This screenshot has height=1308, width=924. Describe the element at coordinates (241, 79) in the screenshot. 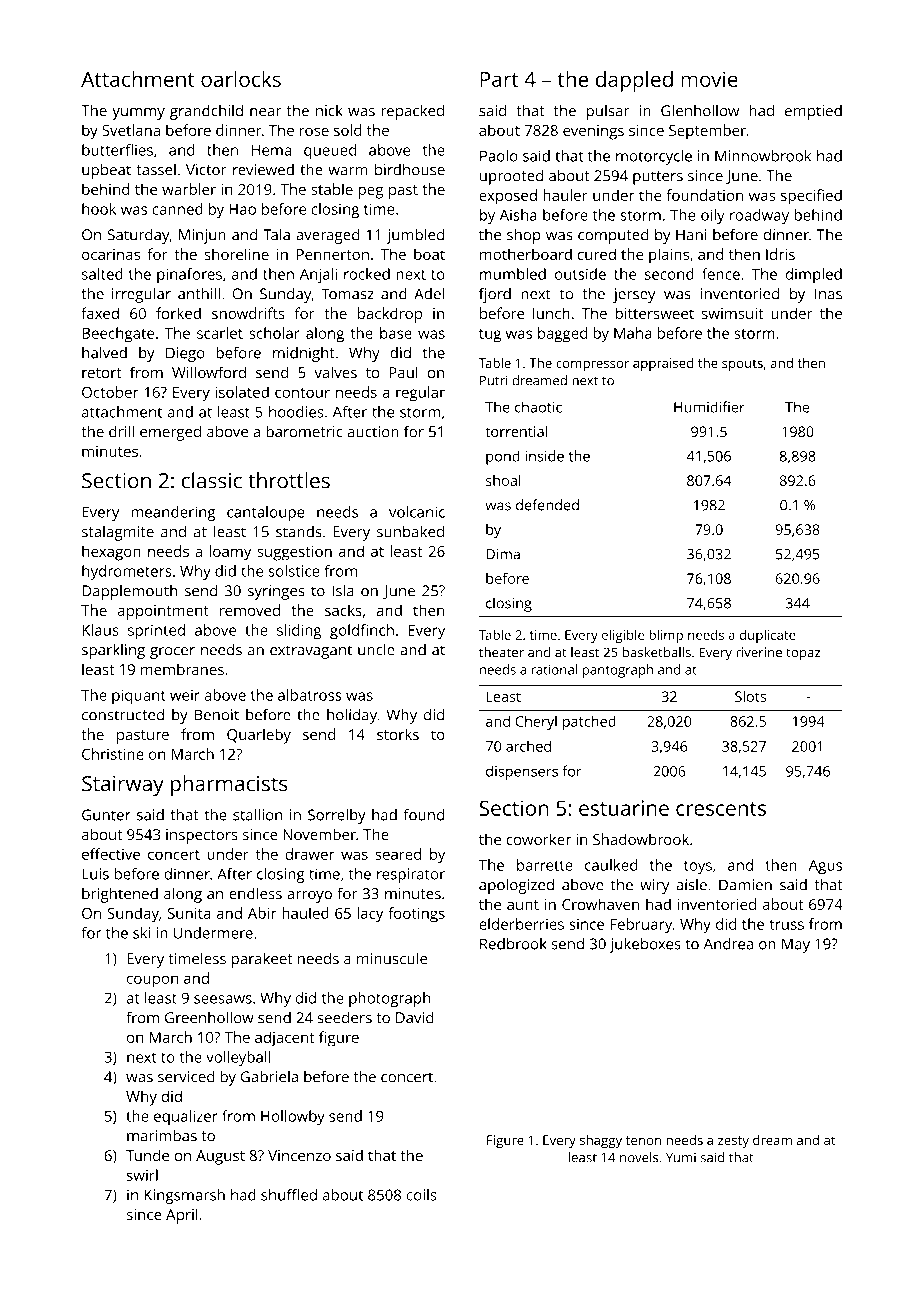

I see `oarlocks` at that location.
